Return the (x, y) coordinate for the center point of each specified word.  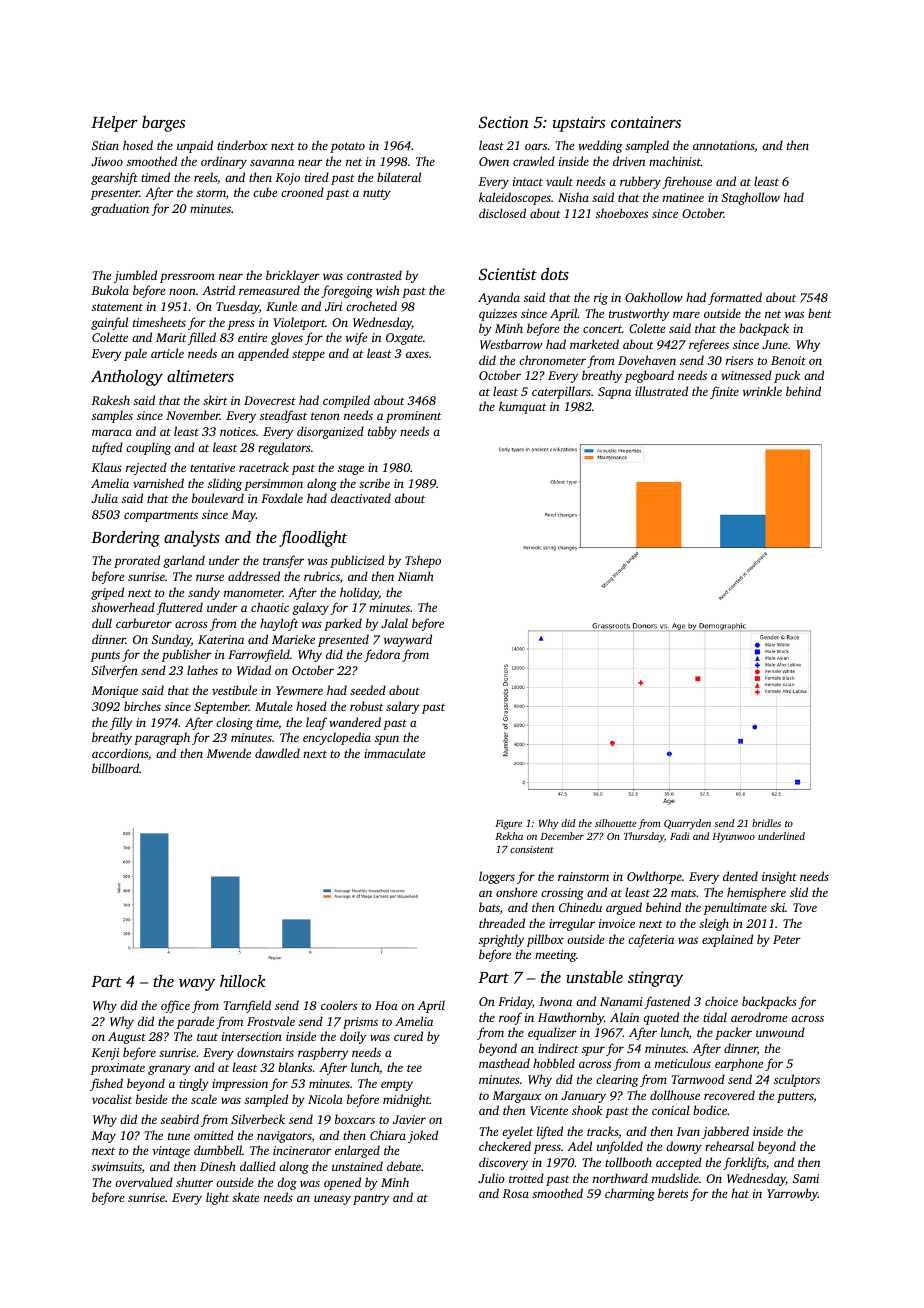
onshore (516, 892)
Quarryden (687, 824)
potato (347, 147)
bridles (766, 823)
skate (245, 1197)
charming (630, 1194)
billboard (115, 768)
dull (102, 623)
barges (163, 123)
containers (646, 122)
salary (402, 707)
